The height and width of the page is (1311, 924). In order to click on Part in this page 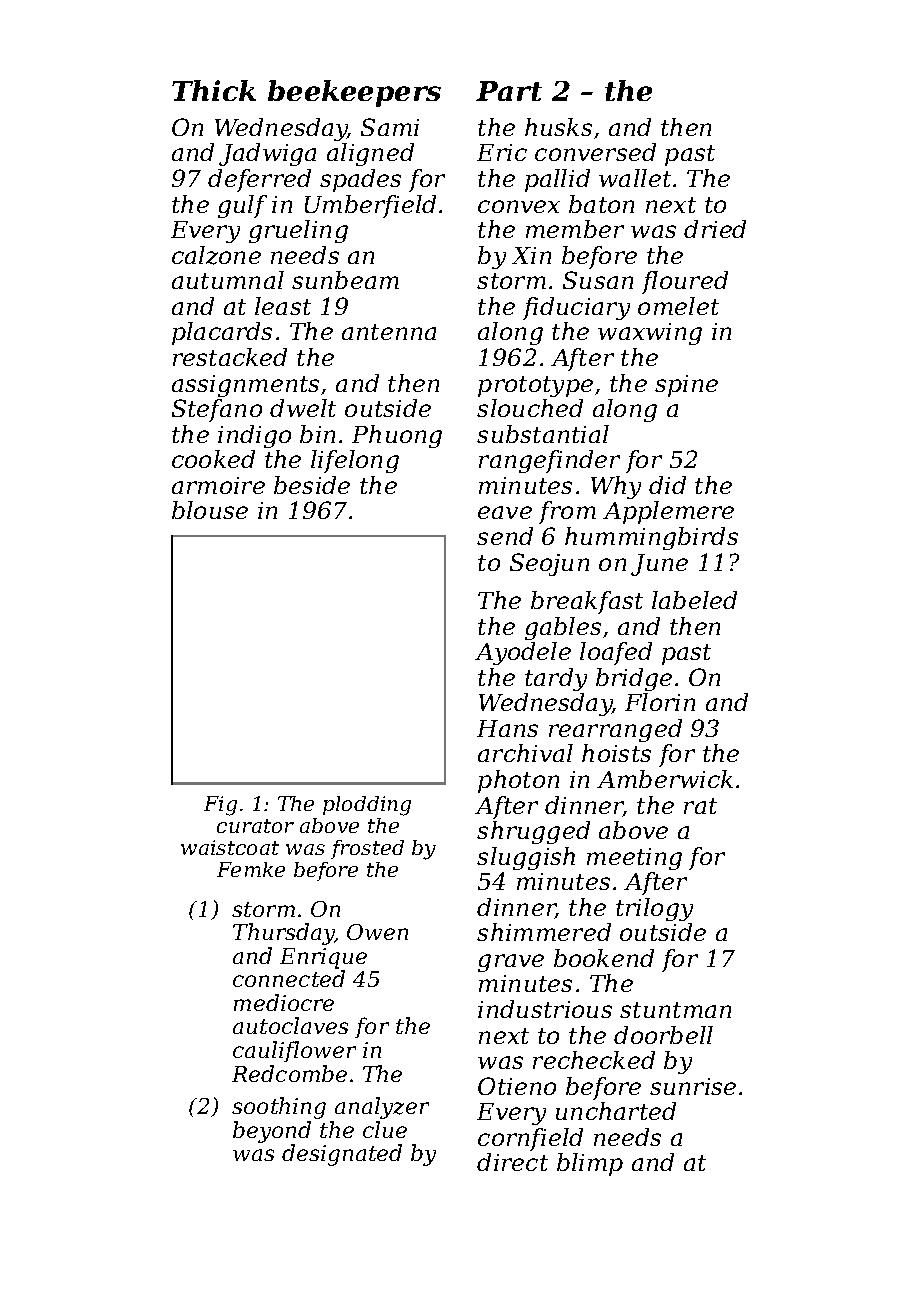, I will do `click(509, 91)`.
